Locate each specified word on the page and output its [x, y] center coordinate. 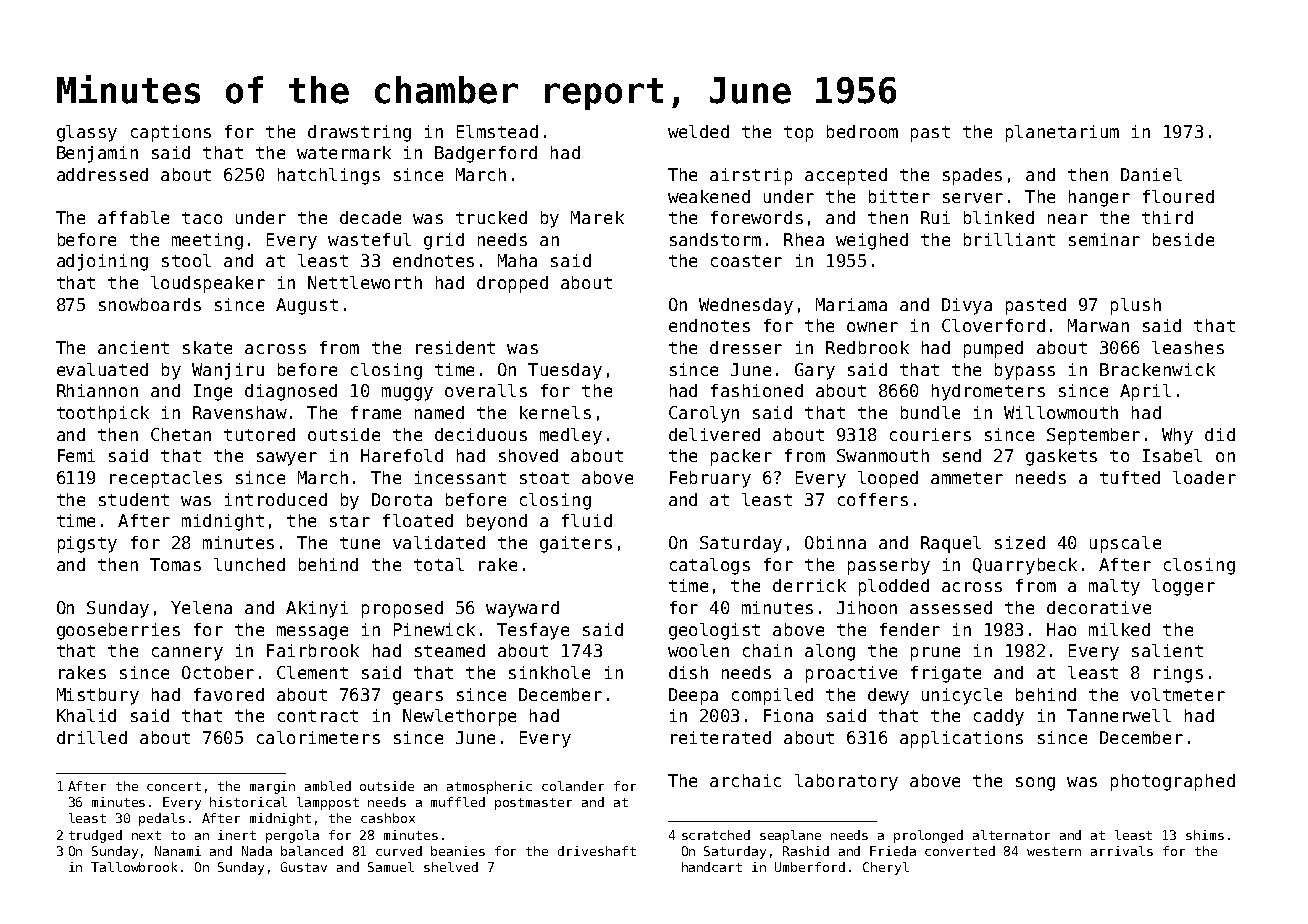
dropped [512, 284]
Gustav [304, 867]
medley [571, 436]
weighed [872, 241]
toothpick [103, 414]
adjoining [102, 262]
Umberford [810, 867]
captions [171, 133]
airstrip [751, 176]
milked [1119, 629]
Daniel [1151, 174]
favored [229, 694]
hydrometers [988, 392]
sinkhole [549, 672]
